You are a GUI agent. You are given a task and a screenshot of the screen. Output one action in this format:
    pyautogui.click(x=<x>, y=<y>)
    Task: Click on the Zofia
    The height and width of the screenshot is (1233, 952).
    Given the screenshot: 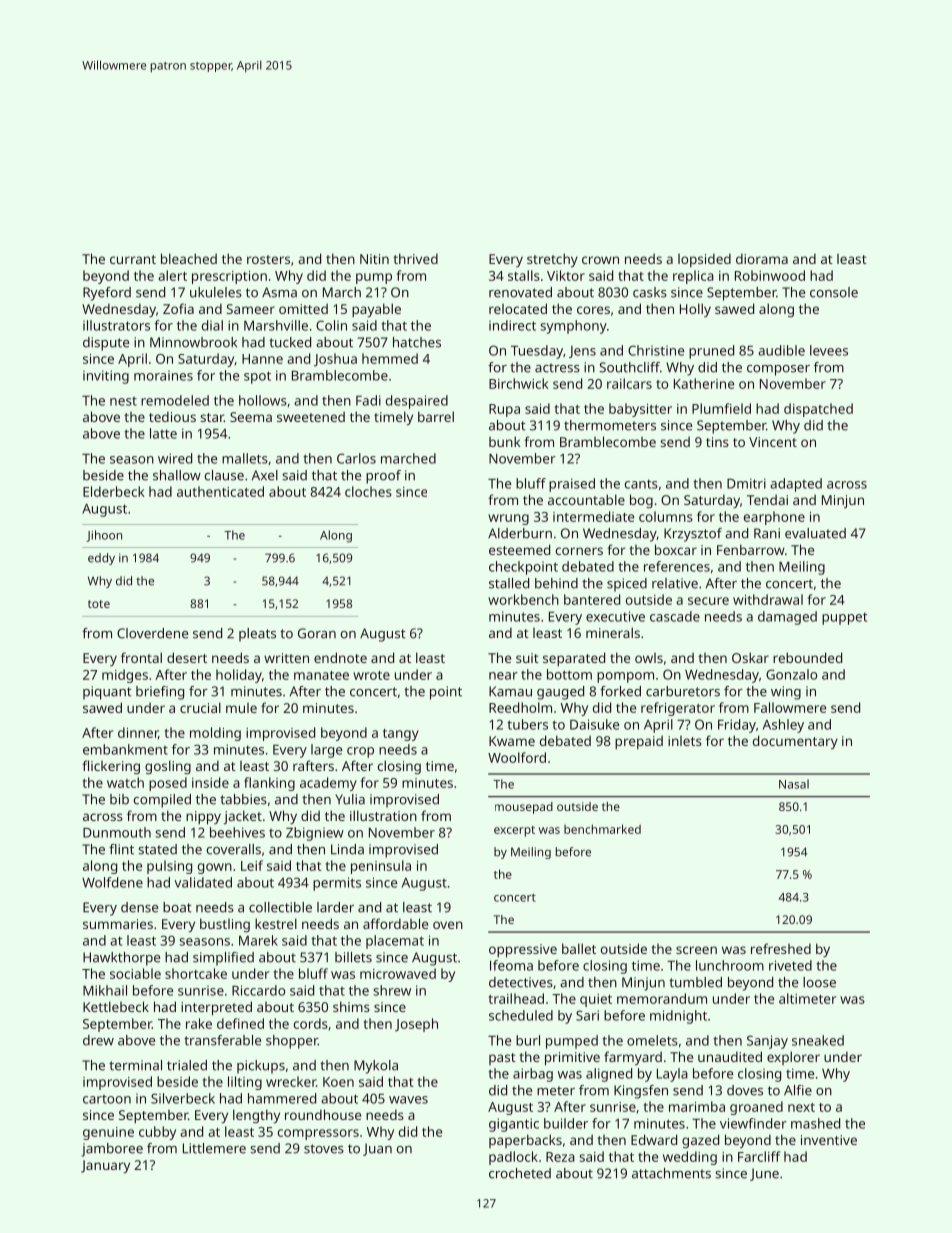 What is the action you would take?
    pyautogui.click(x=178, y=308)
